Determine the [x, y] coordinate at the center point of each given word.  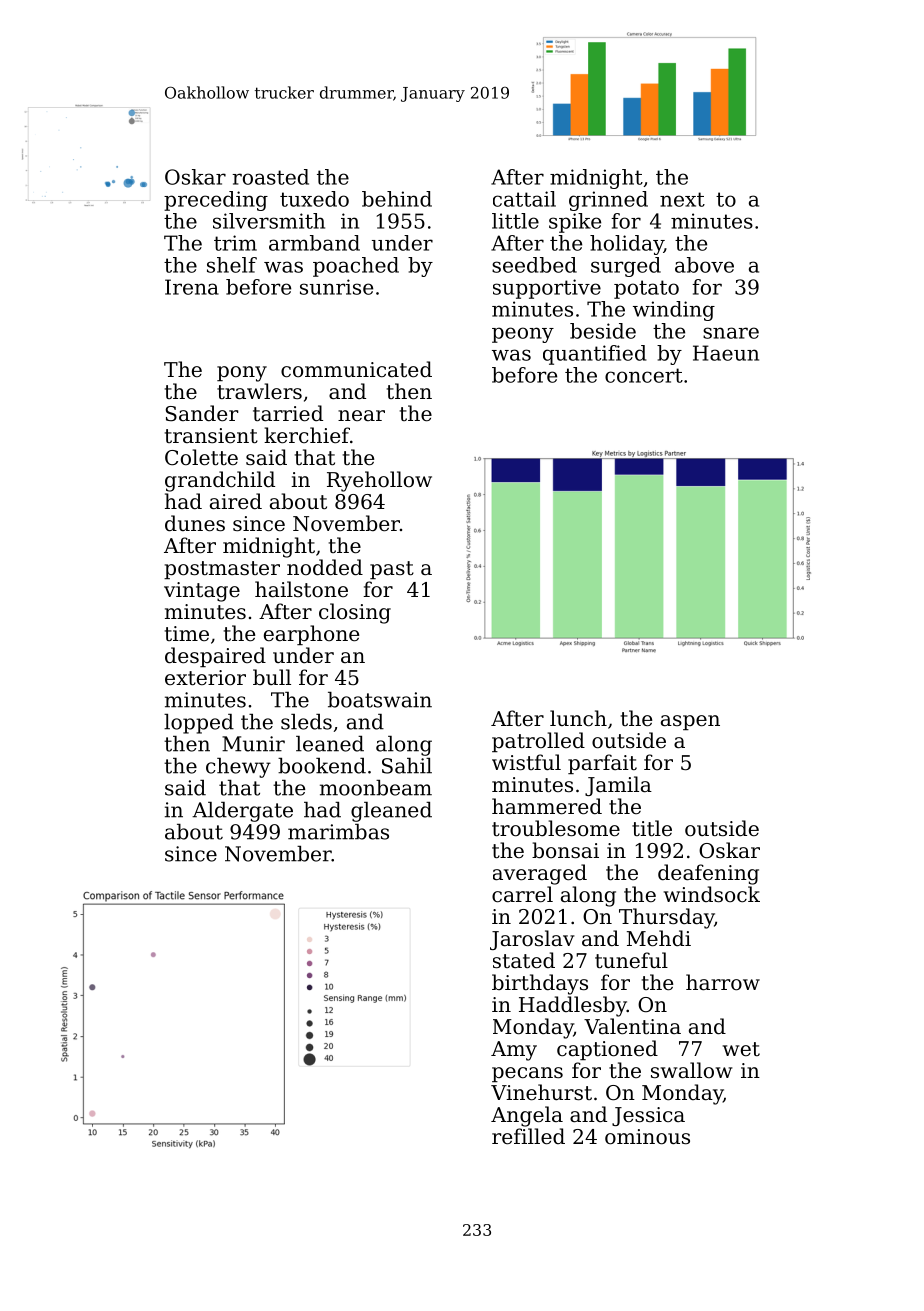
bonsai [565, 850]
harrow [723, 982]
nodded [325, 567]
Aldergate [242, 812]
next [682, 199]
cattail [524, 199]
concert [644, 375]
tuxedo [314, 199]
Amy [514, 1051]
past [392, 570]
